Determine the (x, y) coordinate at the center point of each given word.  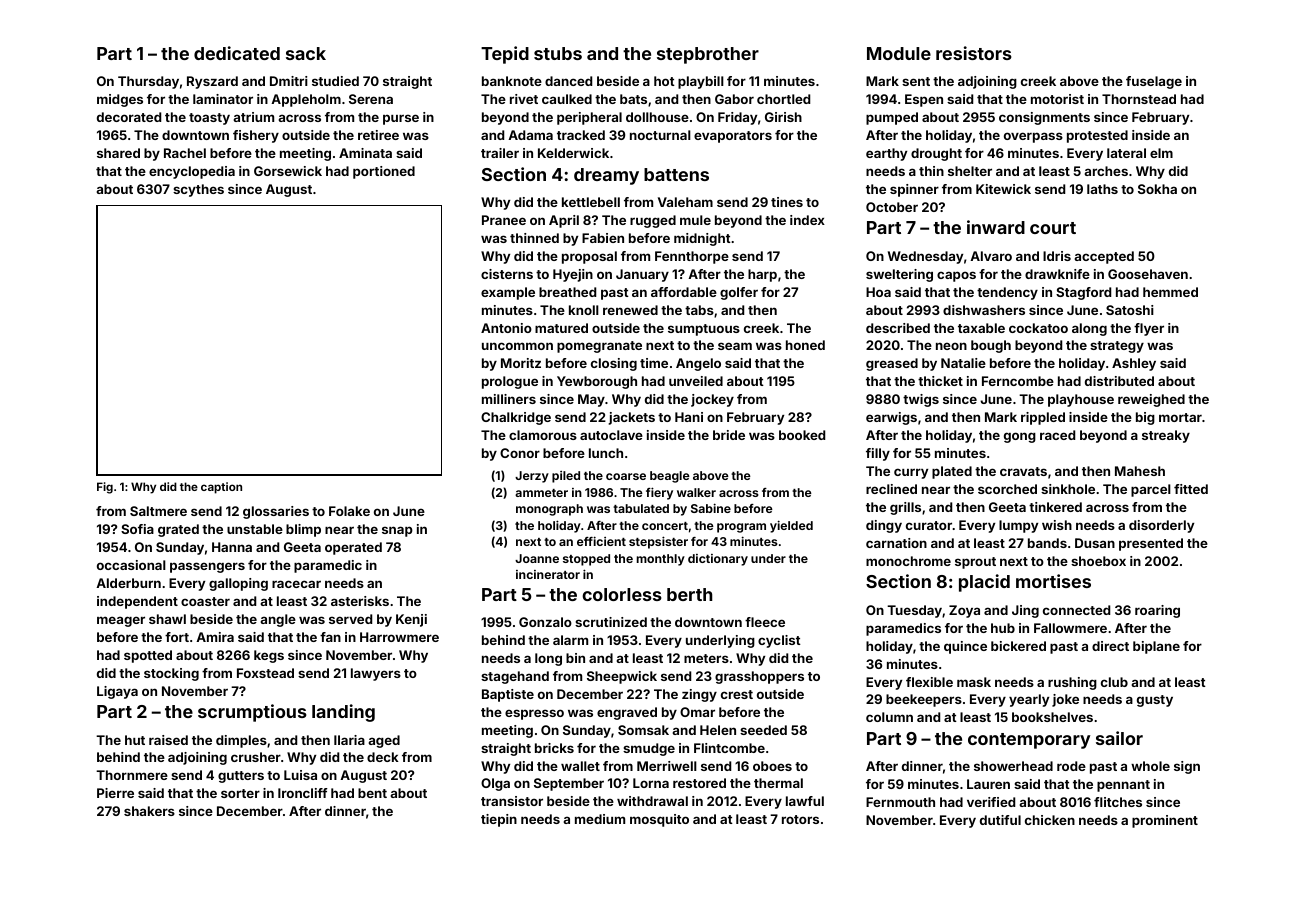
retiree (378, 135)
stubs (558, 53)
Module (899, 53)
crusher (256, 757)
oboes (772, 766)
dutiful (1000, 820)
